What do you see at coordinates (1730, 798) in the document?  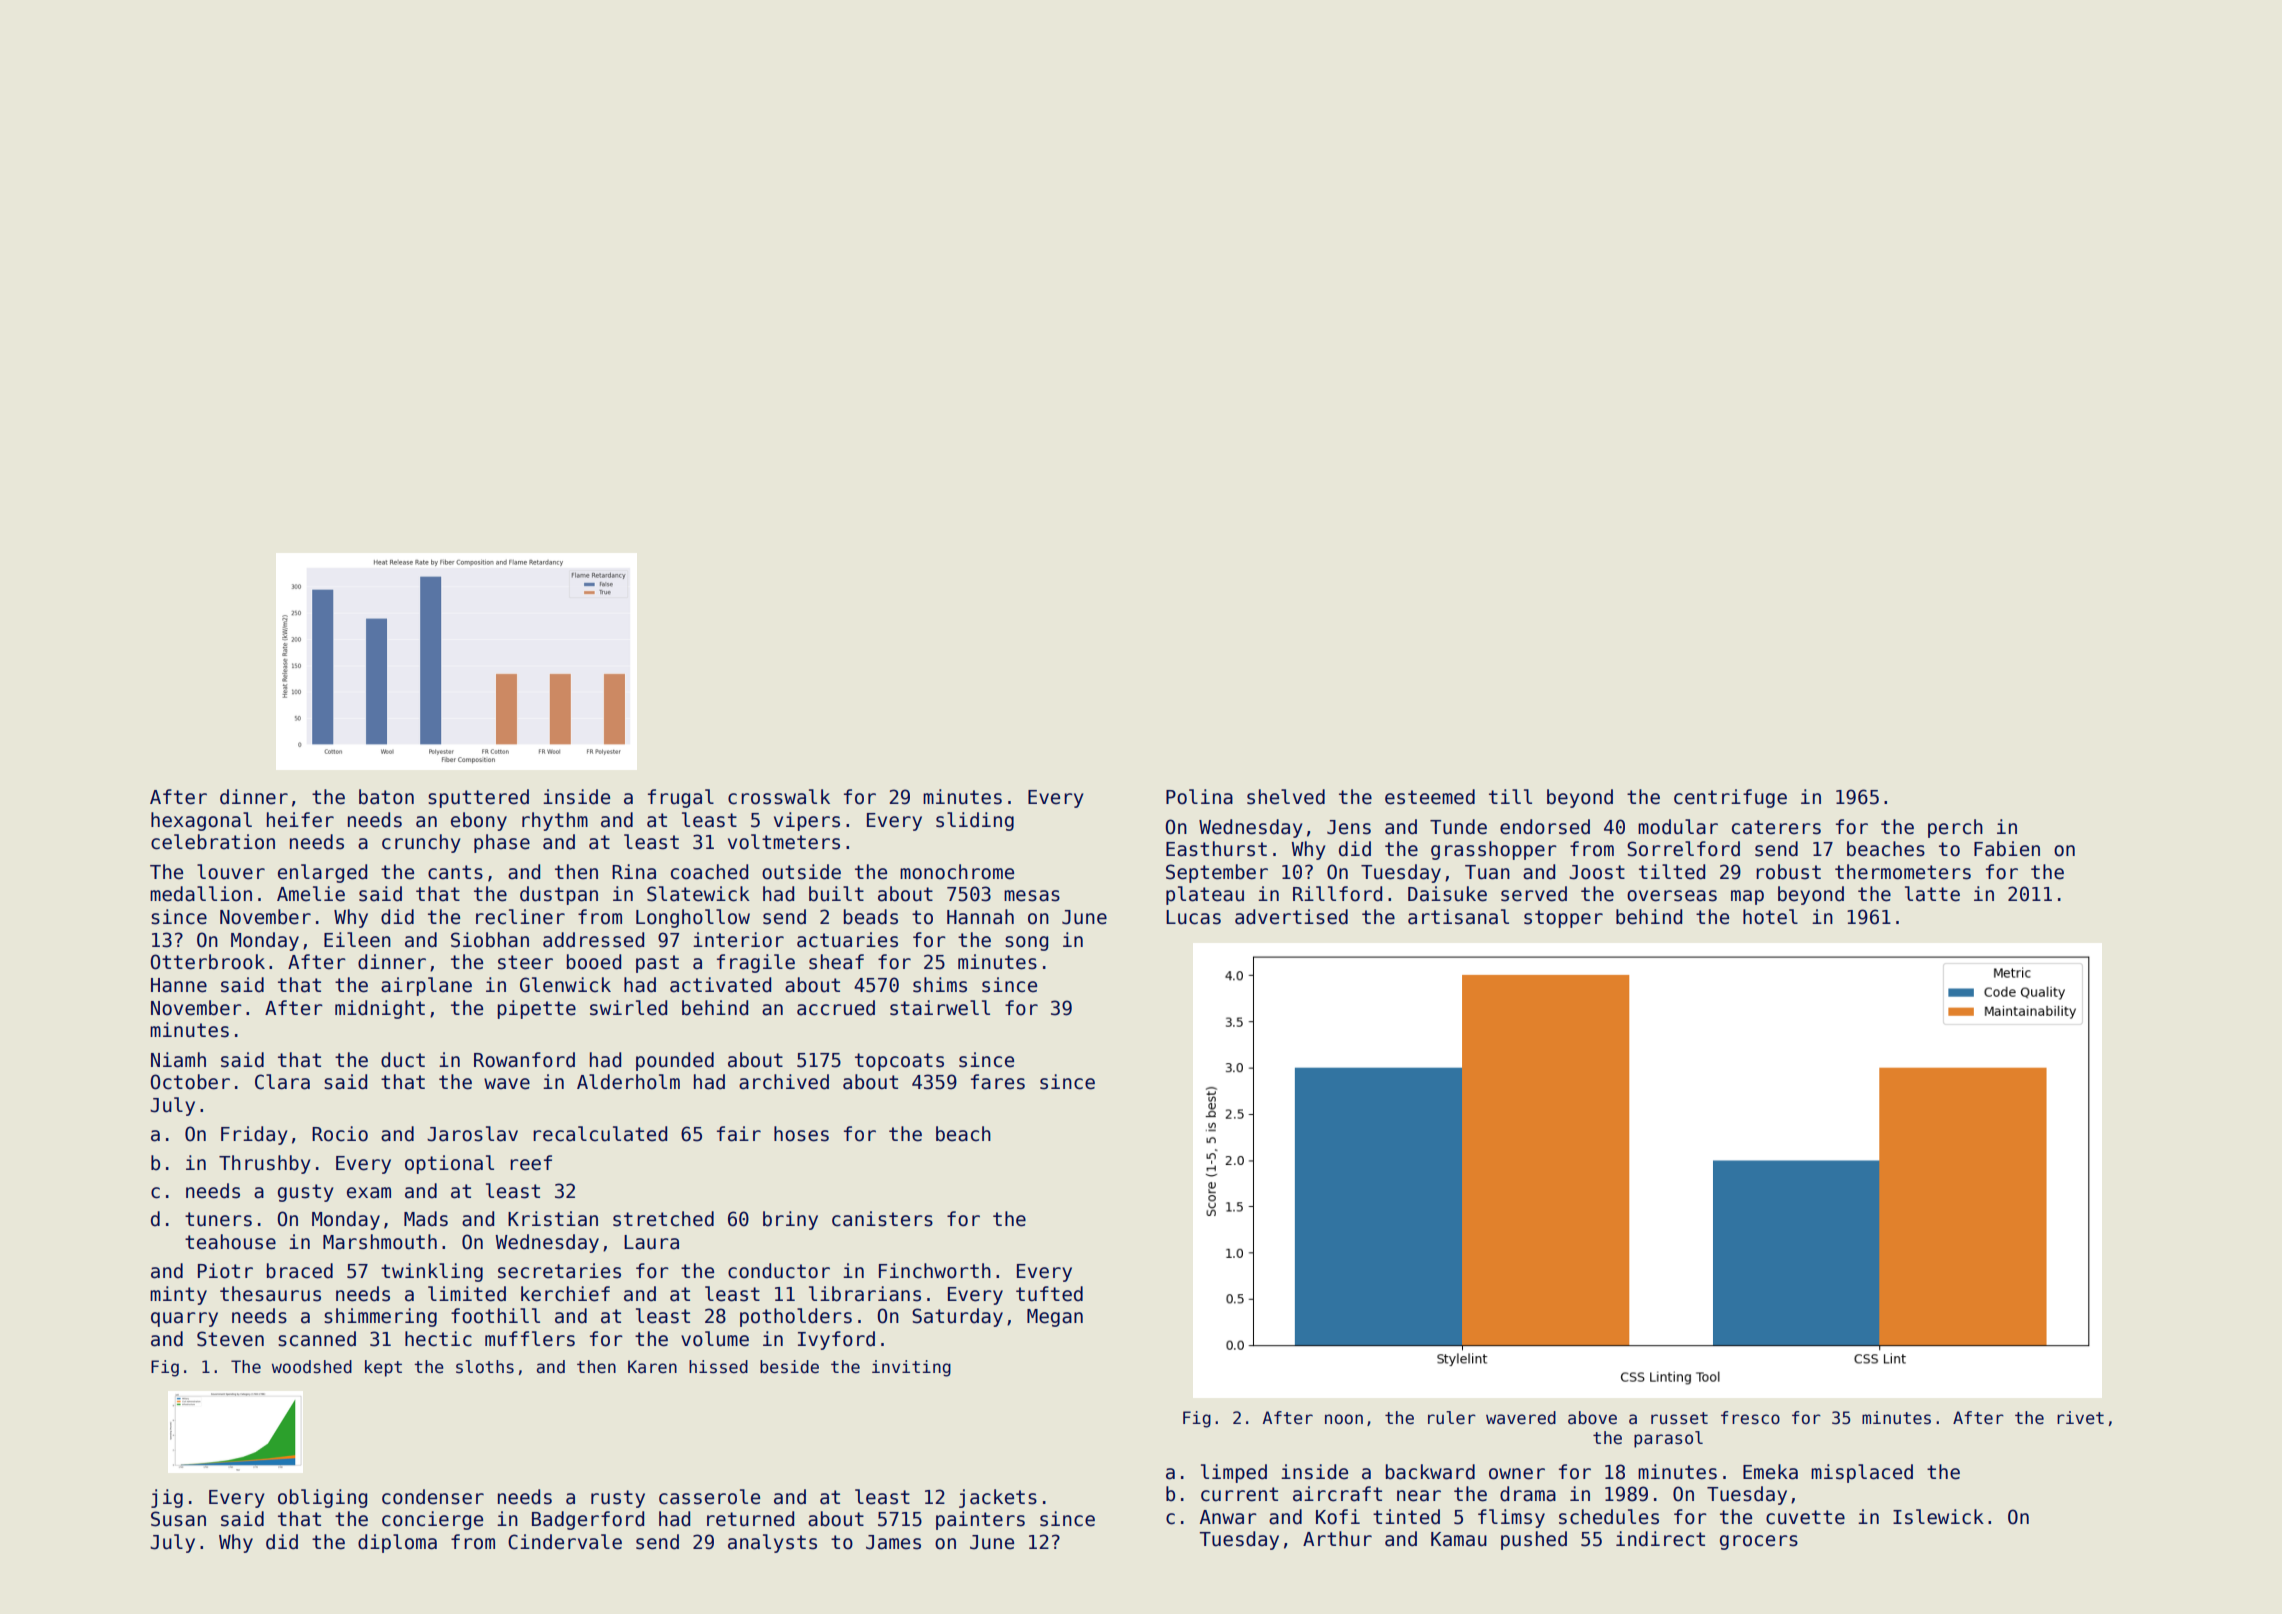 I see `centrifuge` at bounding box center [1730, 798].
